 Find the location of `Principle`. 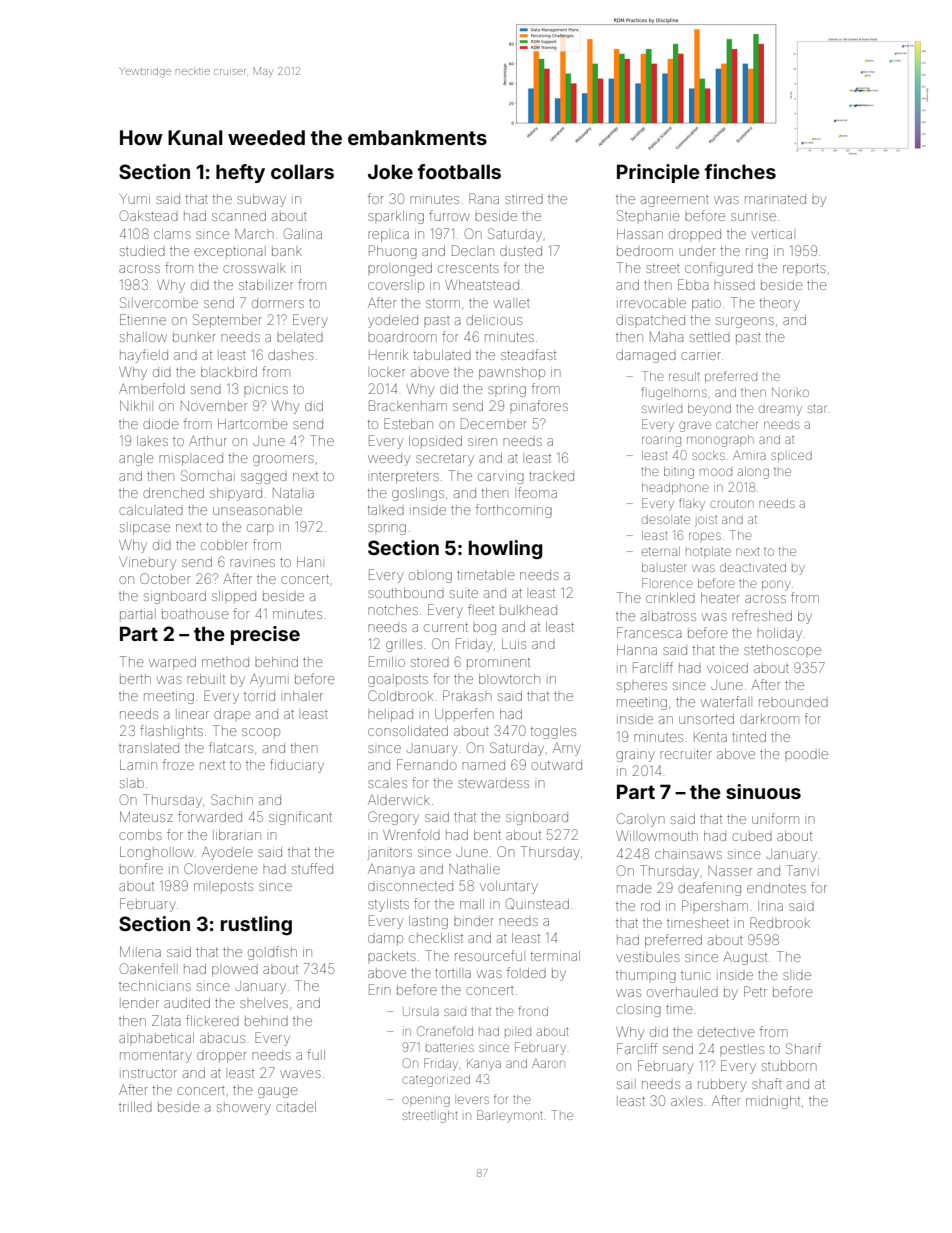

Principle is located at coordinates (658, 173).
